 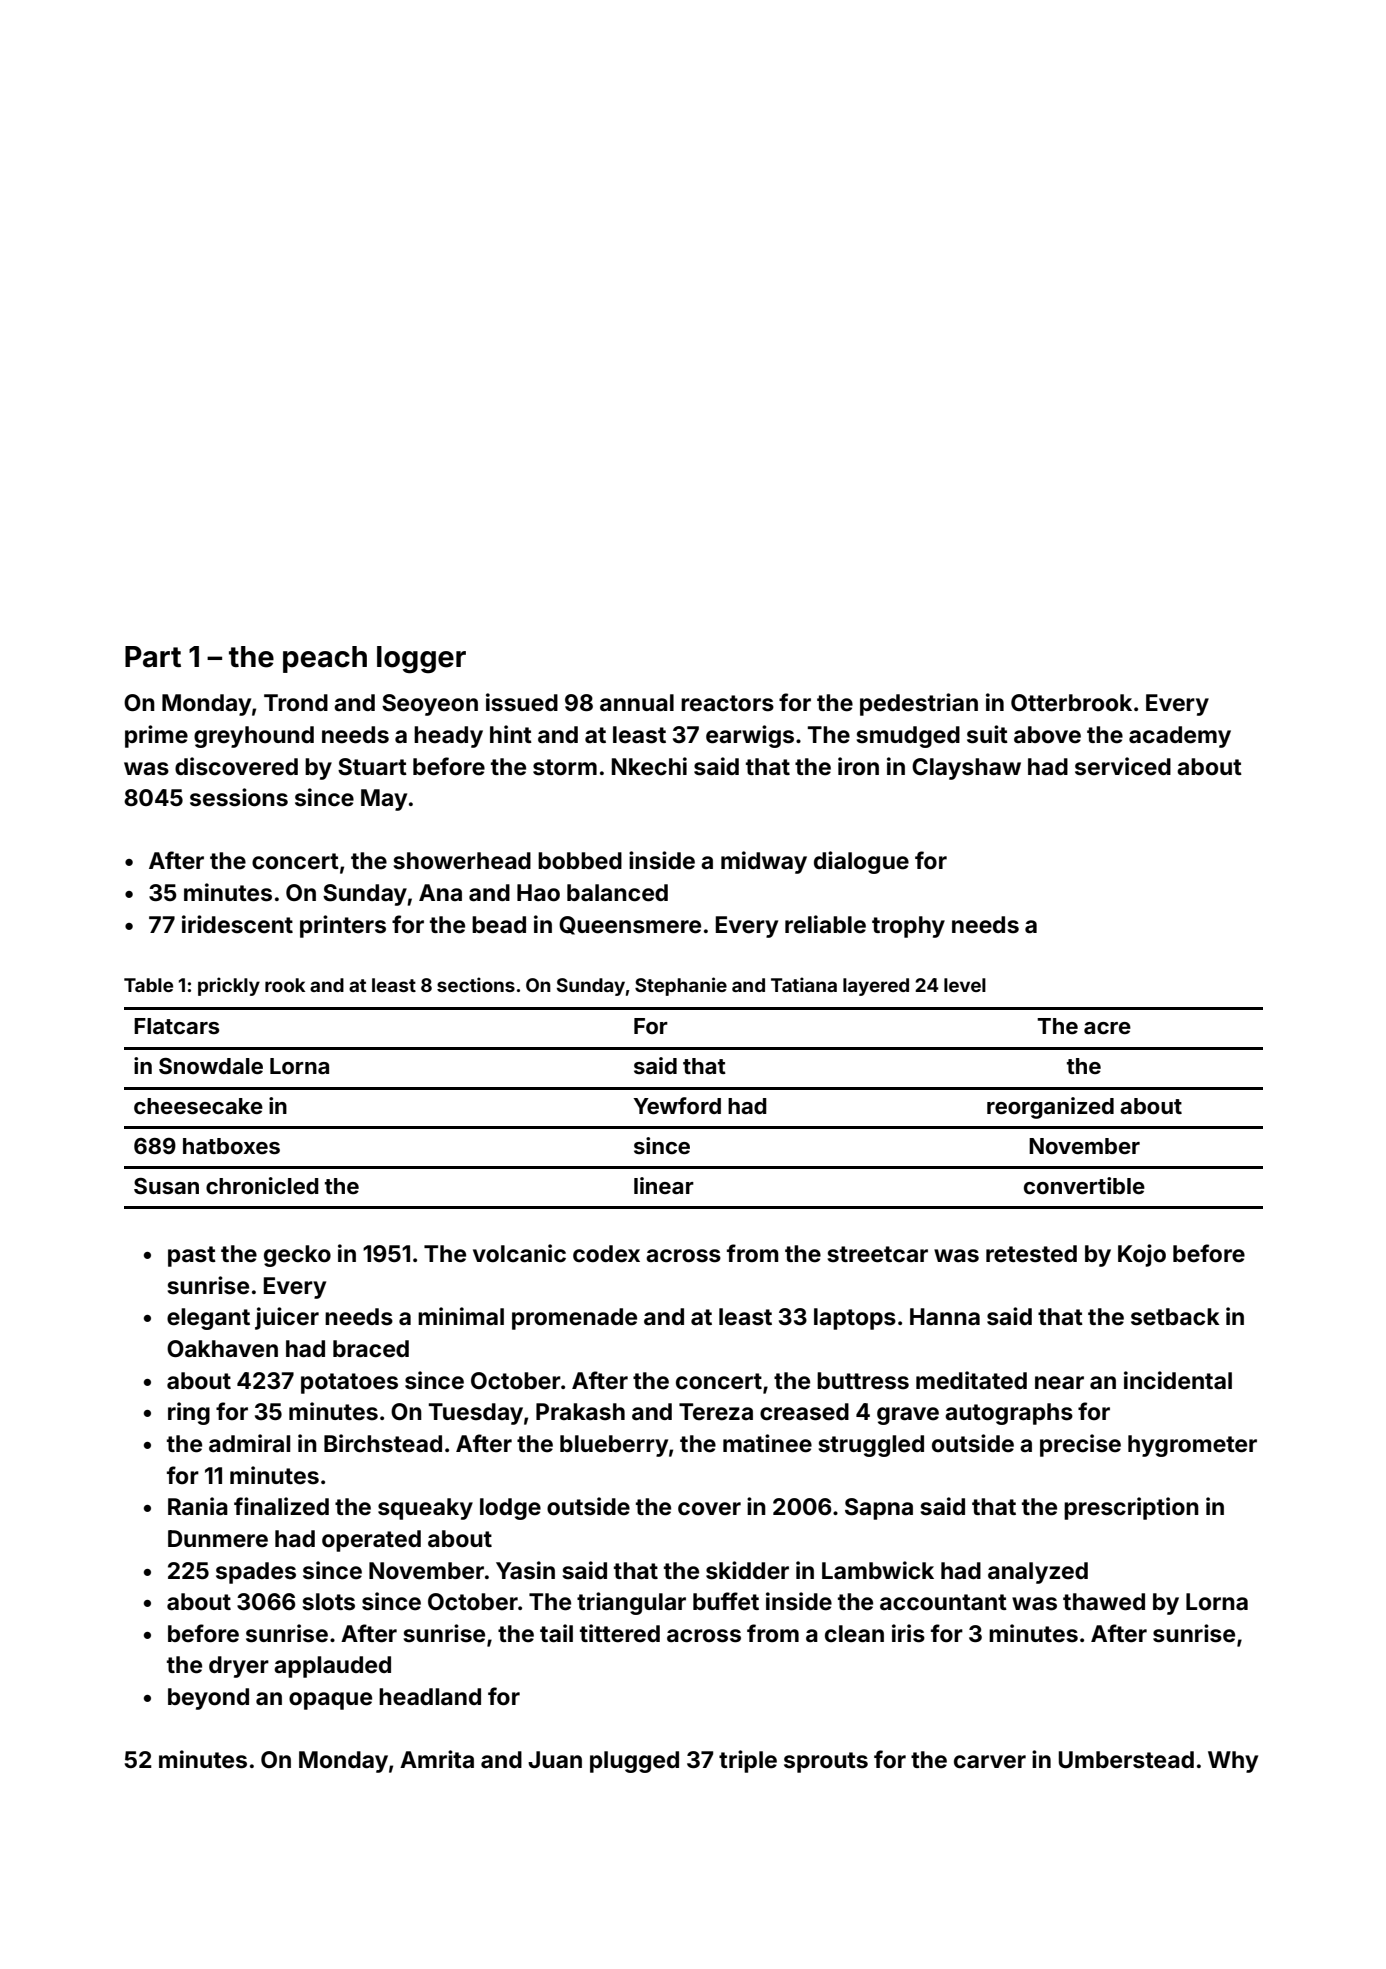 I want to click on sessions, so click(x=239, y=797).
